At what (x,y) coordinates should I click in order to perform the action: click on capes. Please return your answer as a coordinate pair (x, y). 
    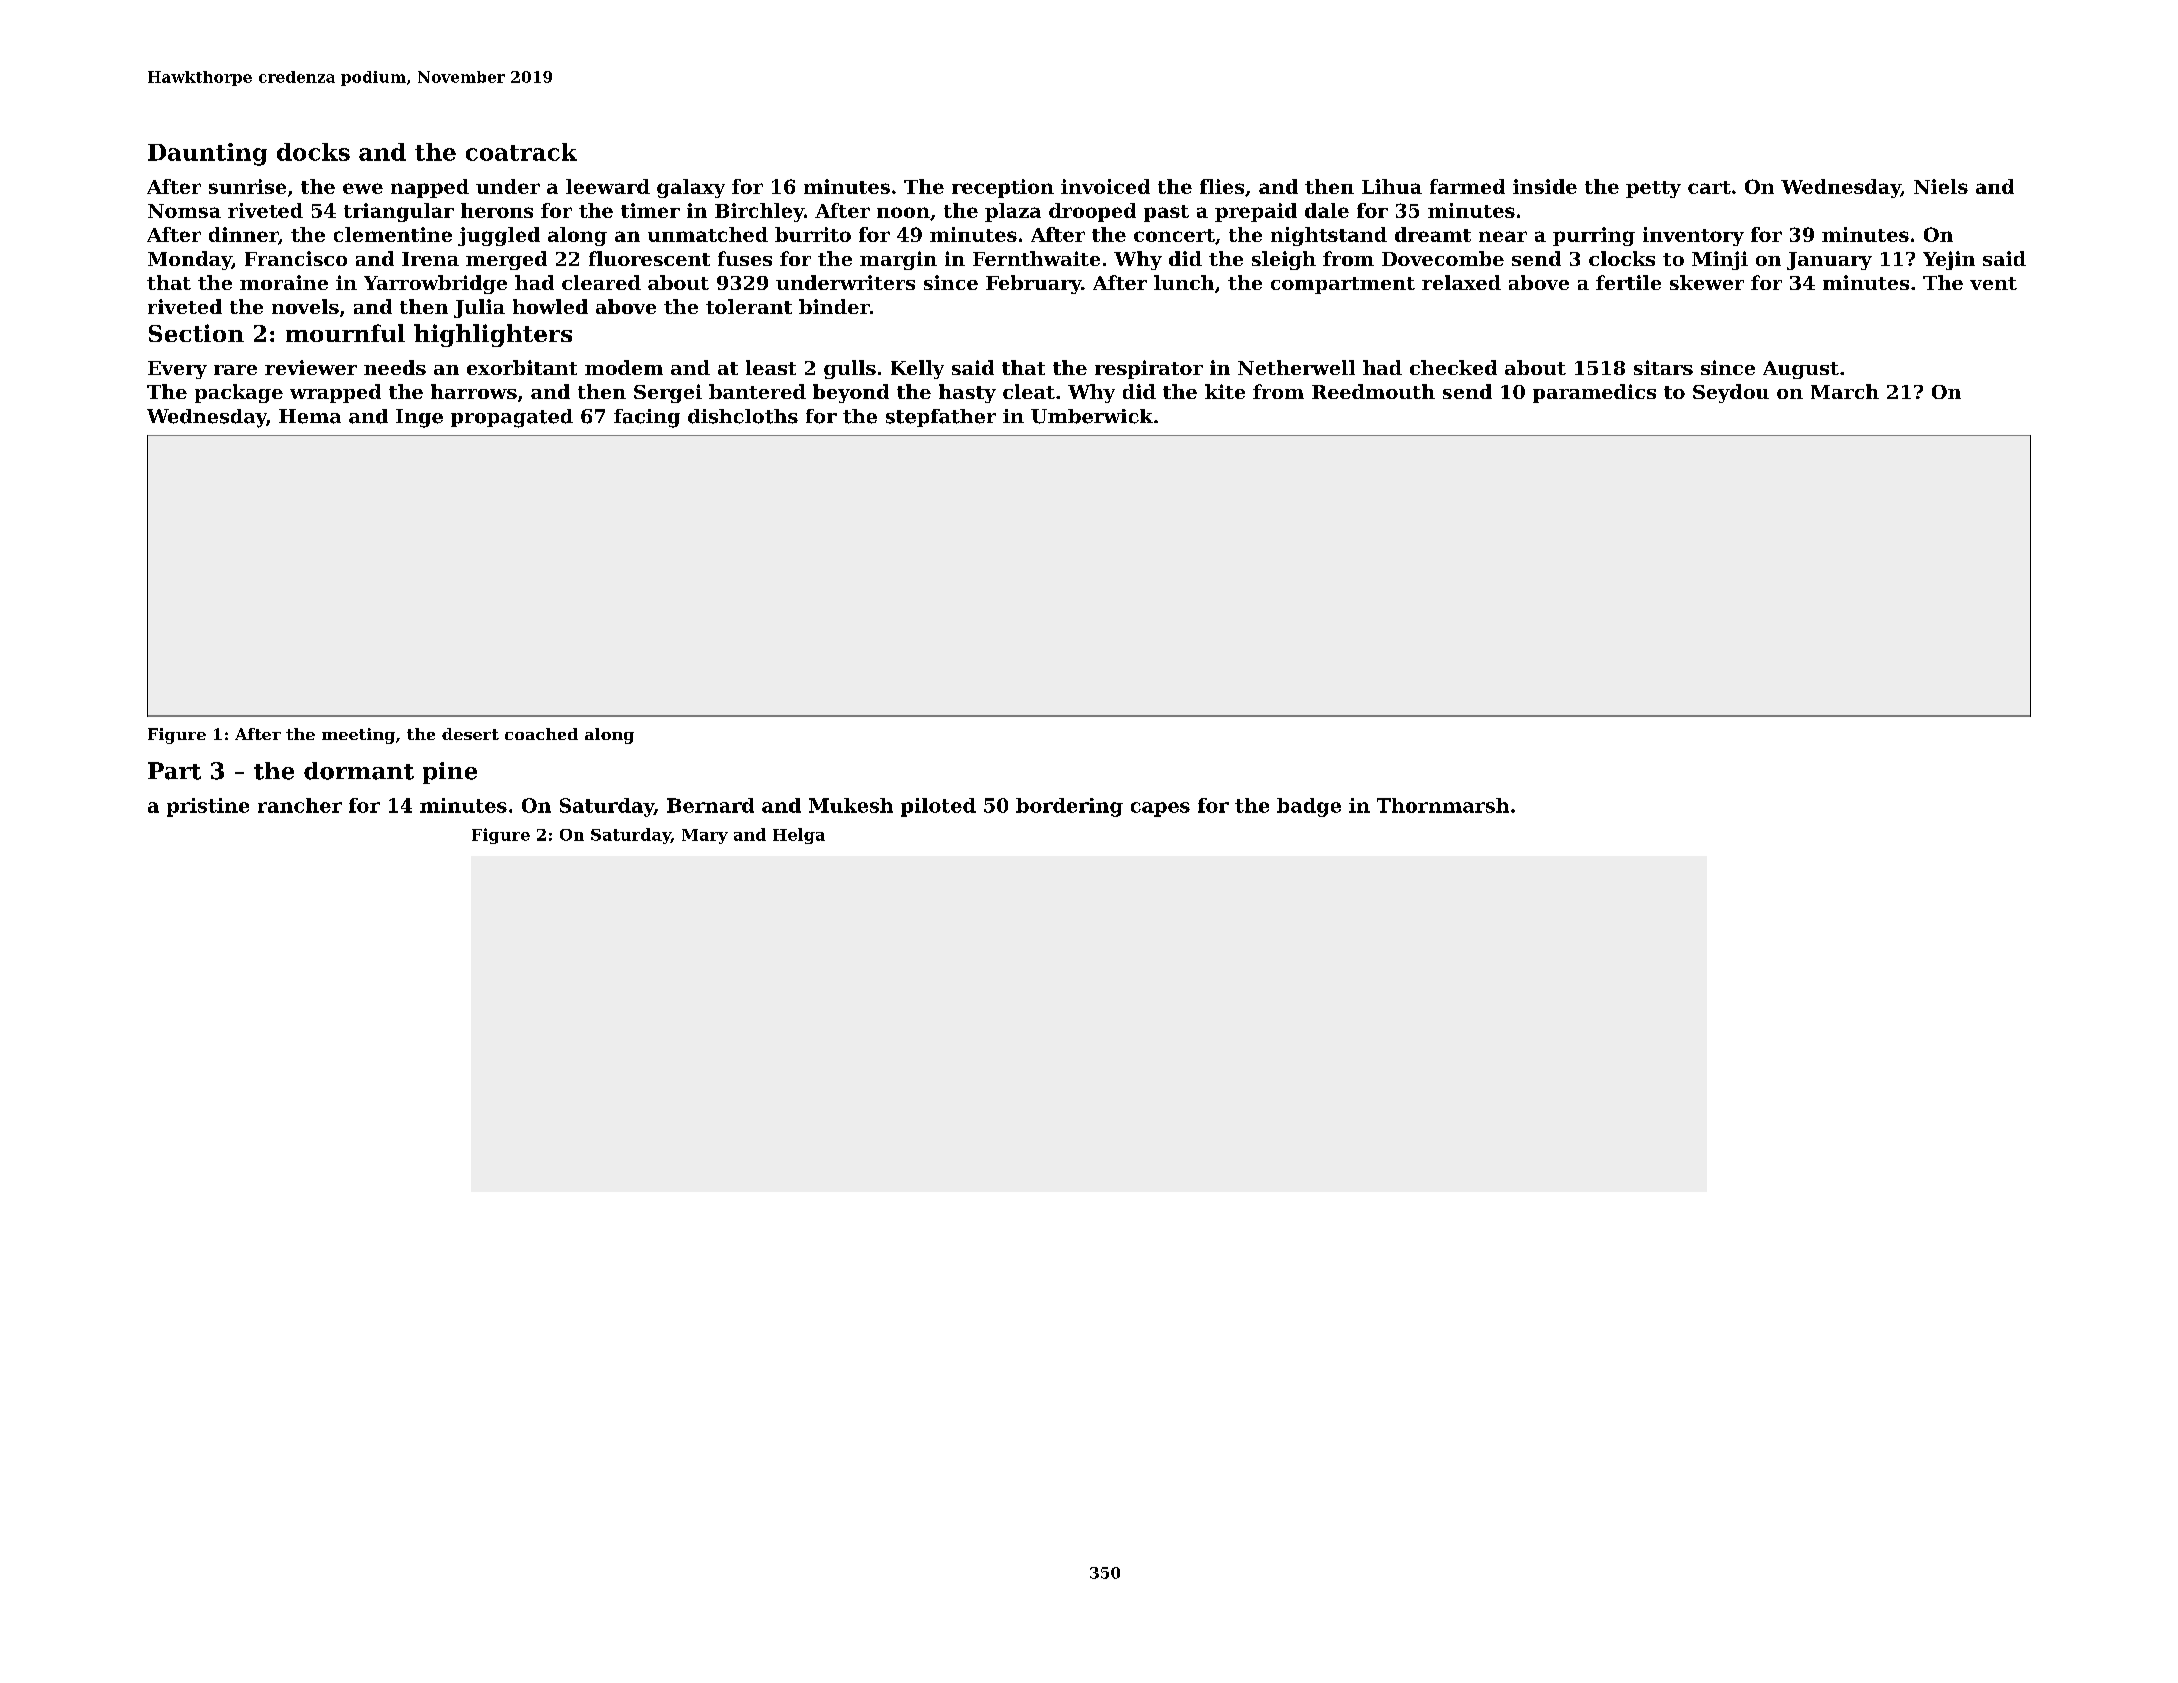
    Looking at the image, I should click on (1160, 809).
